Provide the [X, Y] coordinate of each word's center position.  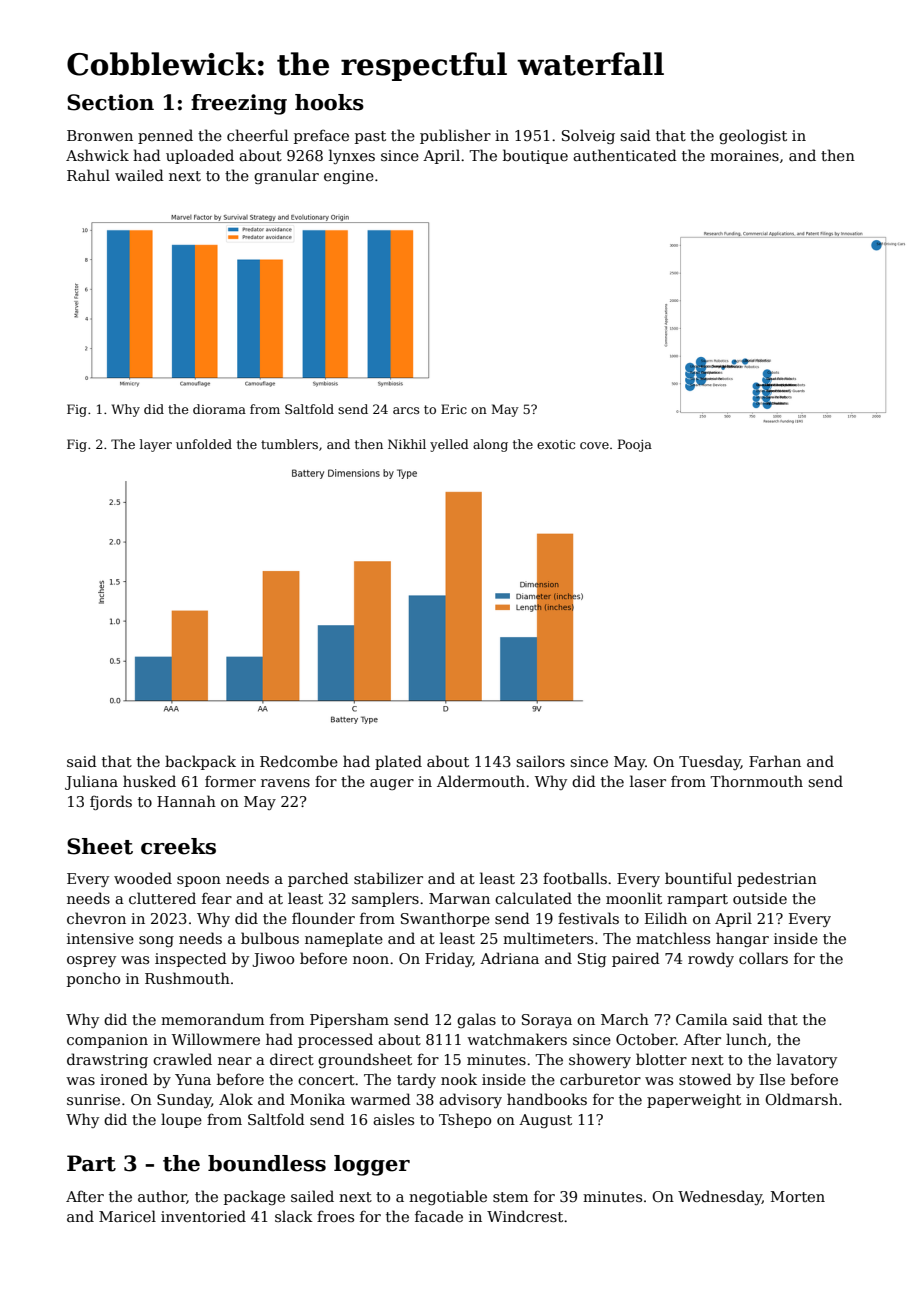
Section [110, 102]
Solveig [588, 136]
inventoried [203, 1216]
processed [335, 1040]
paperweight [694, 1100]
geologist [753, 136]
